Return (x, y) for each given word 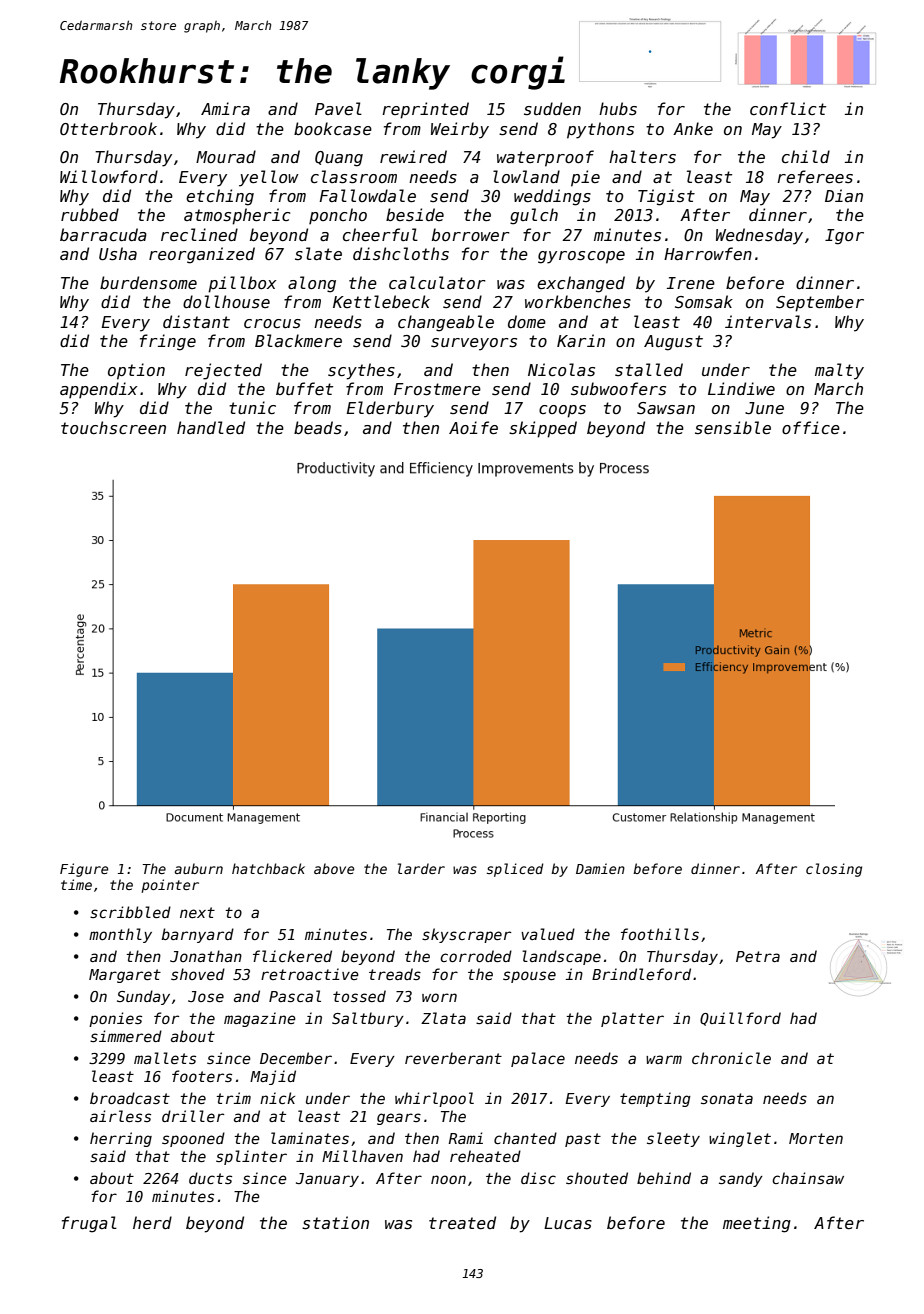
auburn (199, 868)
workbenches (578, 301)
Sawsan (666, 408)
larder (421, 868)
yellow (269, 178)
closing (834, 870)
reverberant (453, 1058)
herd (152, 1222)
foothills (660, 934)
